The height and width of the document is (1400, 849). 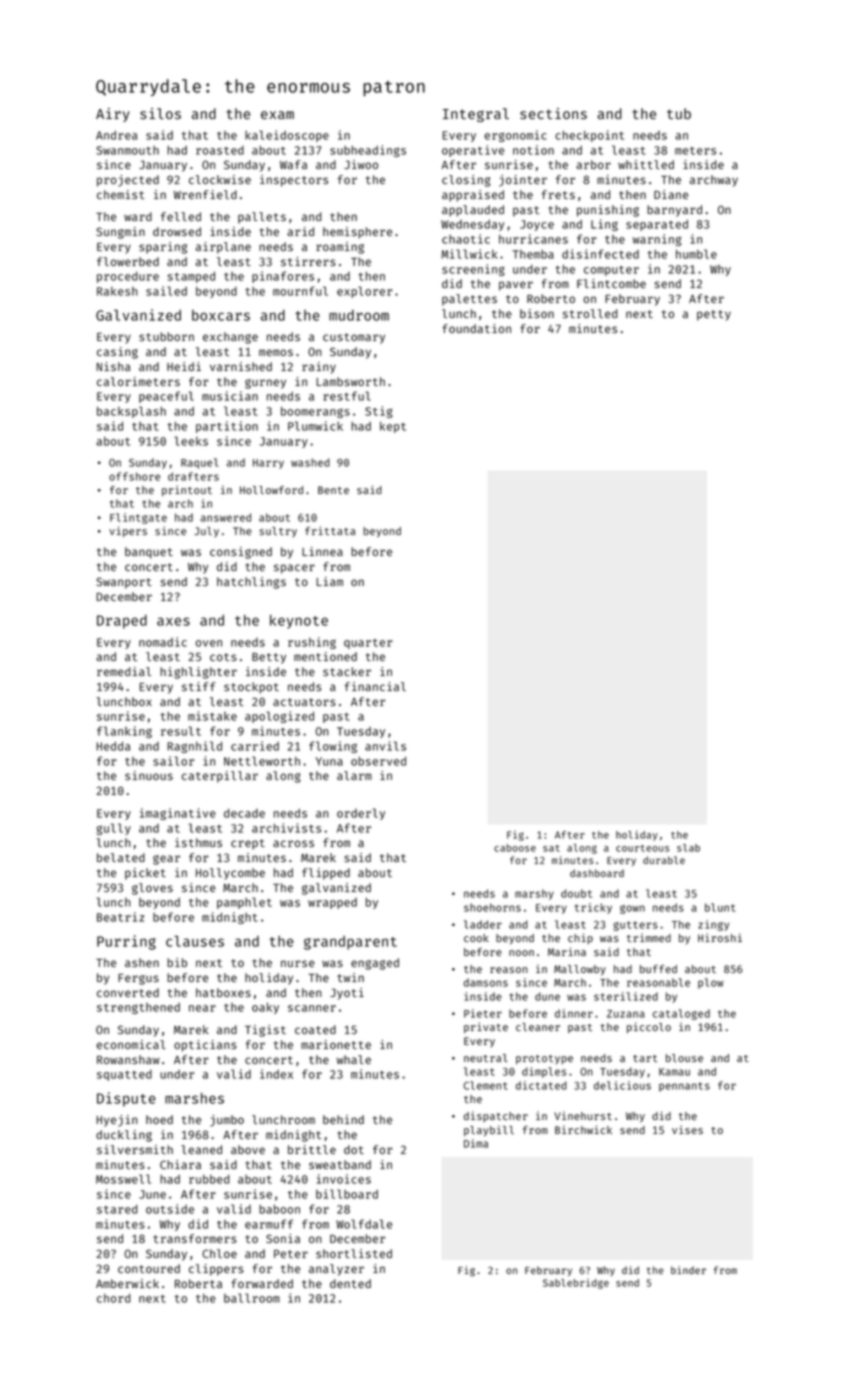 I want to click on Integral, so click(x=476, y=115).
